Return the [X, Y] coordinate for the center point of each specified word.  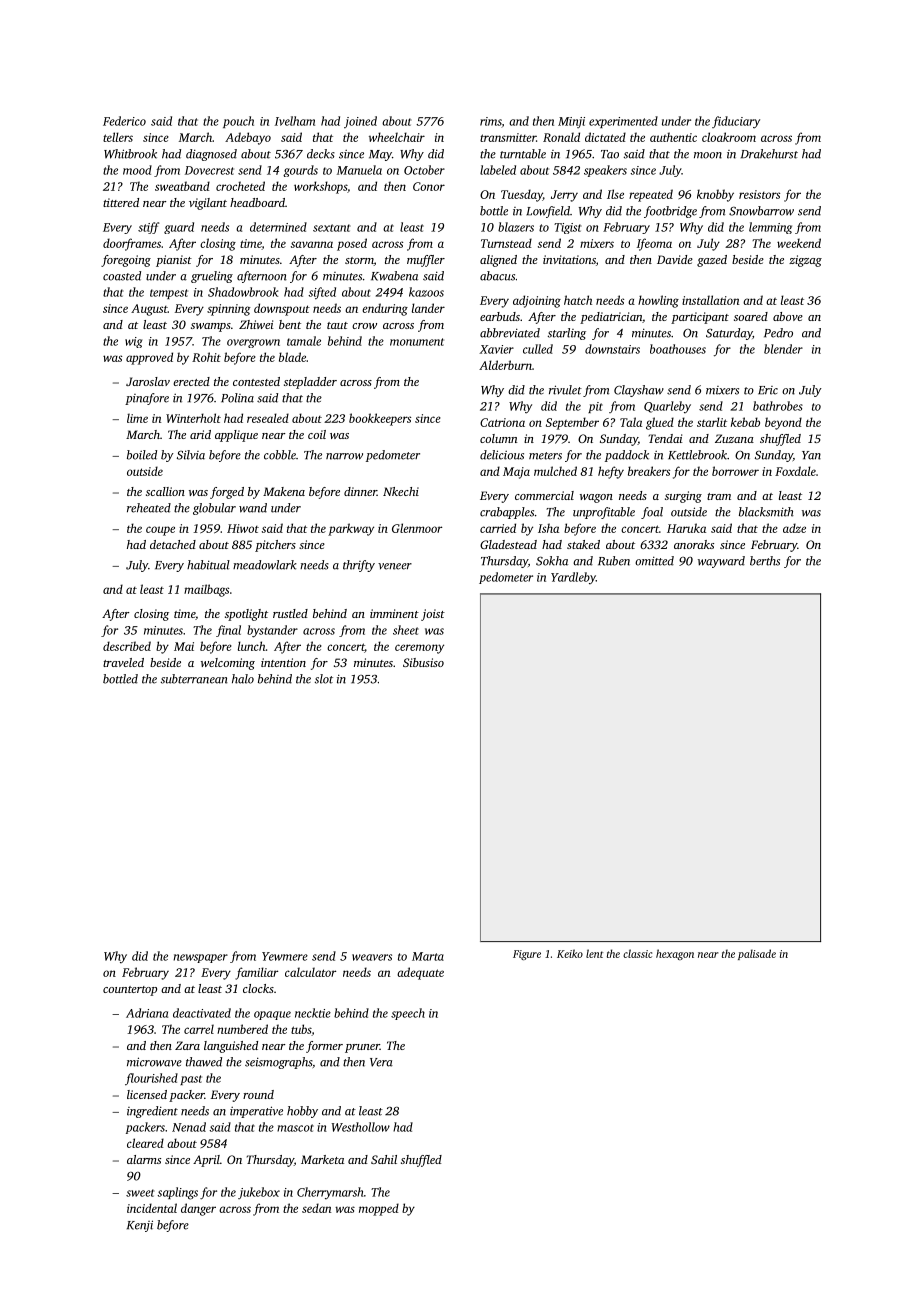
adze [794, 528]
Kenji [140, 1226]
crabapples [507, 513]
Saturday [729, 334]
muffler [426, 261]
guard [179, 228]
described [127, 646]
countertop [130, 991]
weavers [372, 957]
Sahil [384, 1159]
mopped [379, 1209]
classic [637, 953]
